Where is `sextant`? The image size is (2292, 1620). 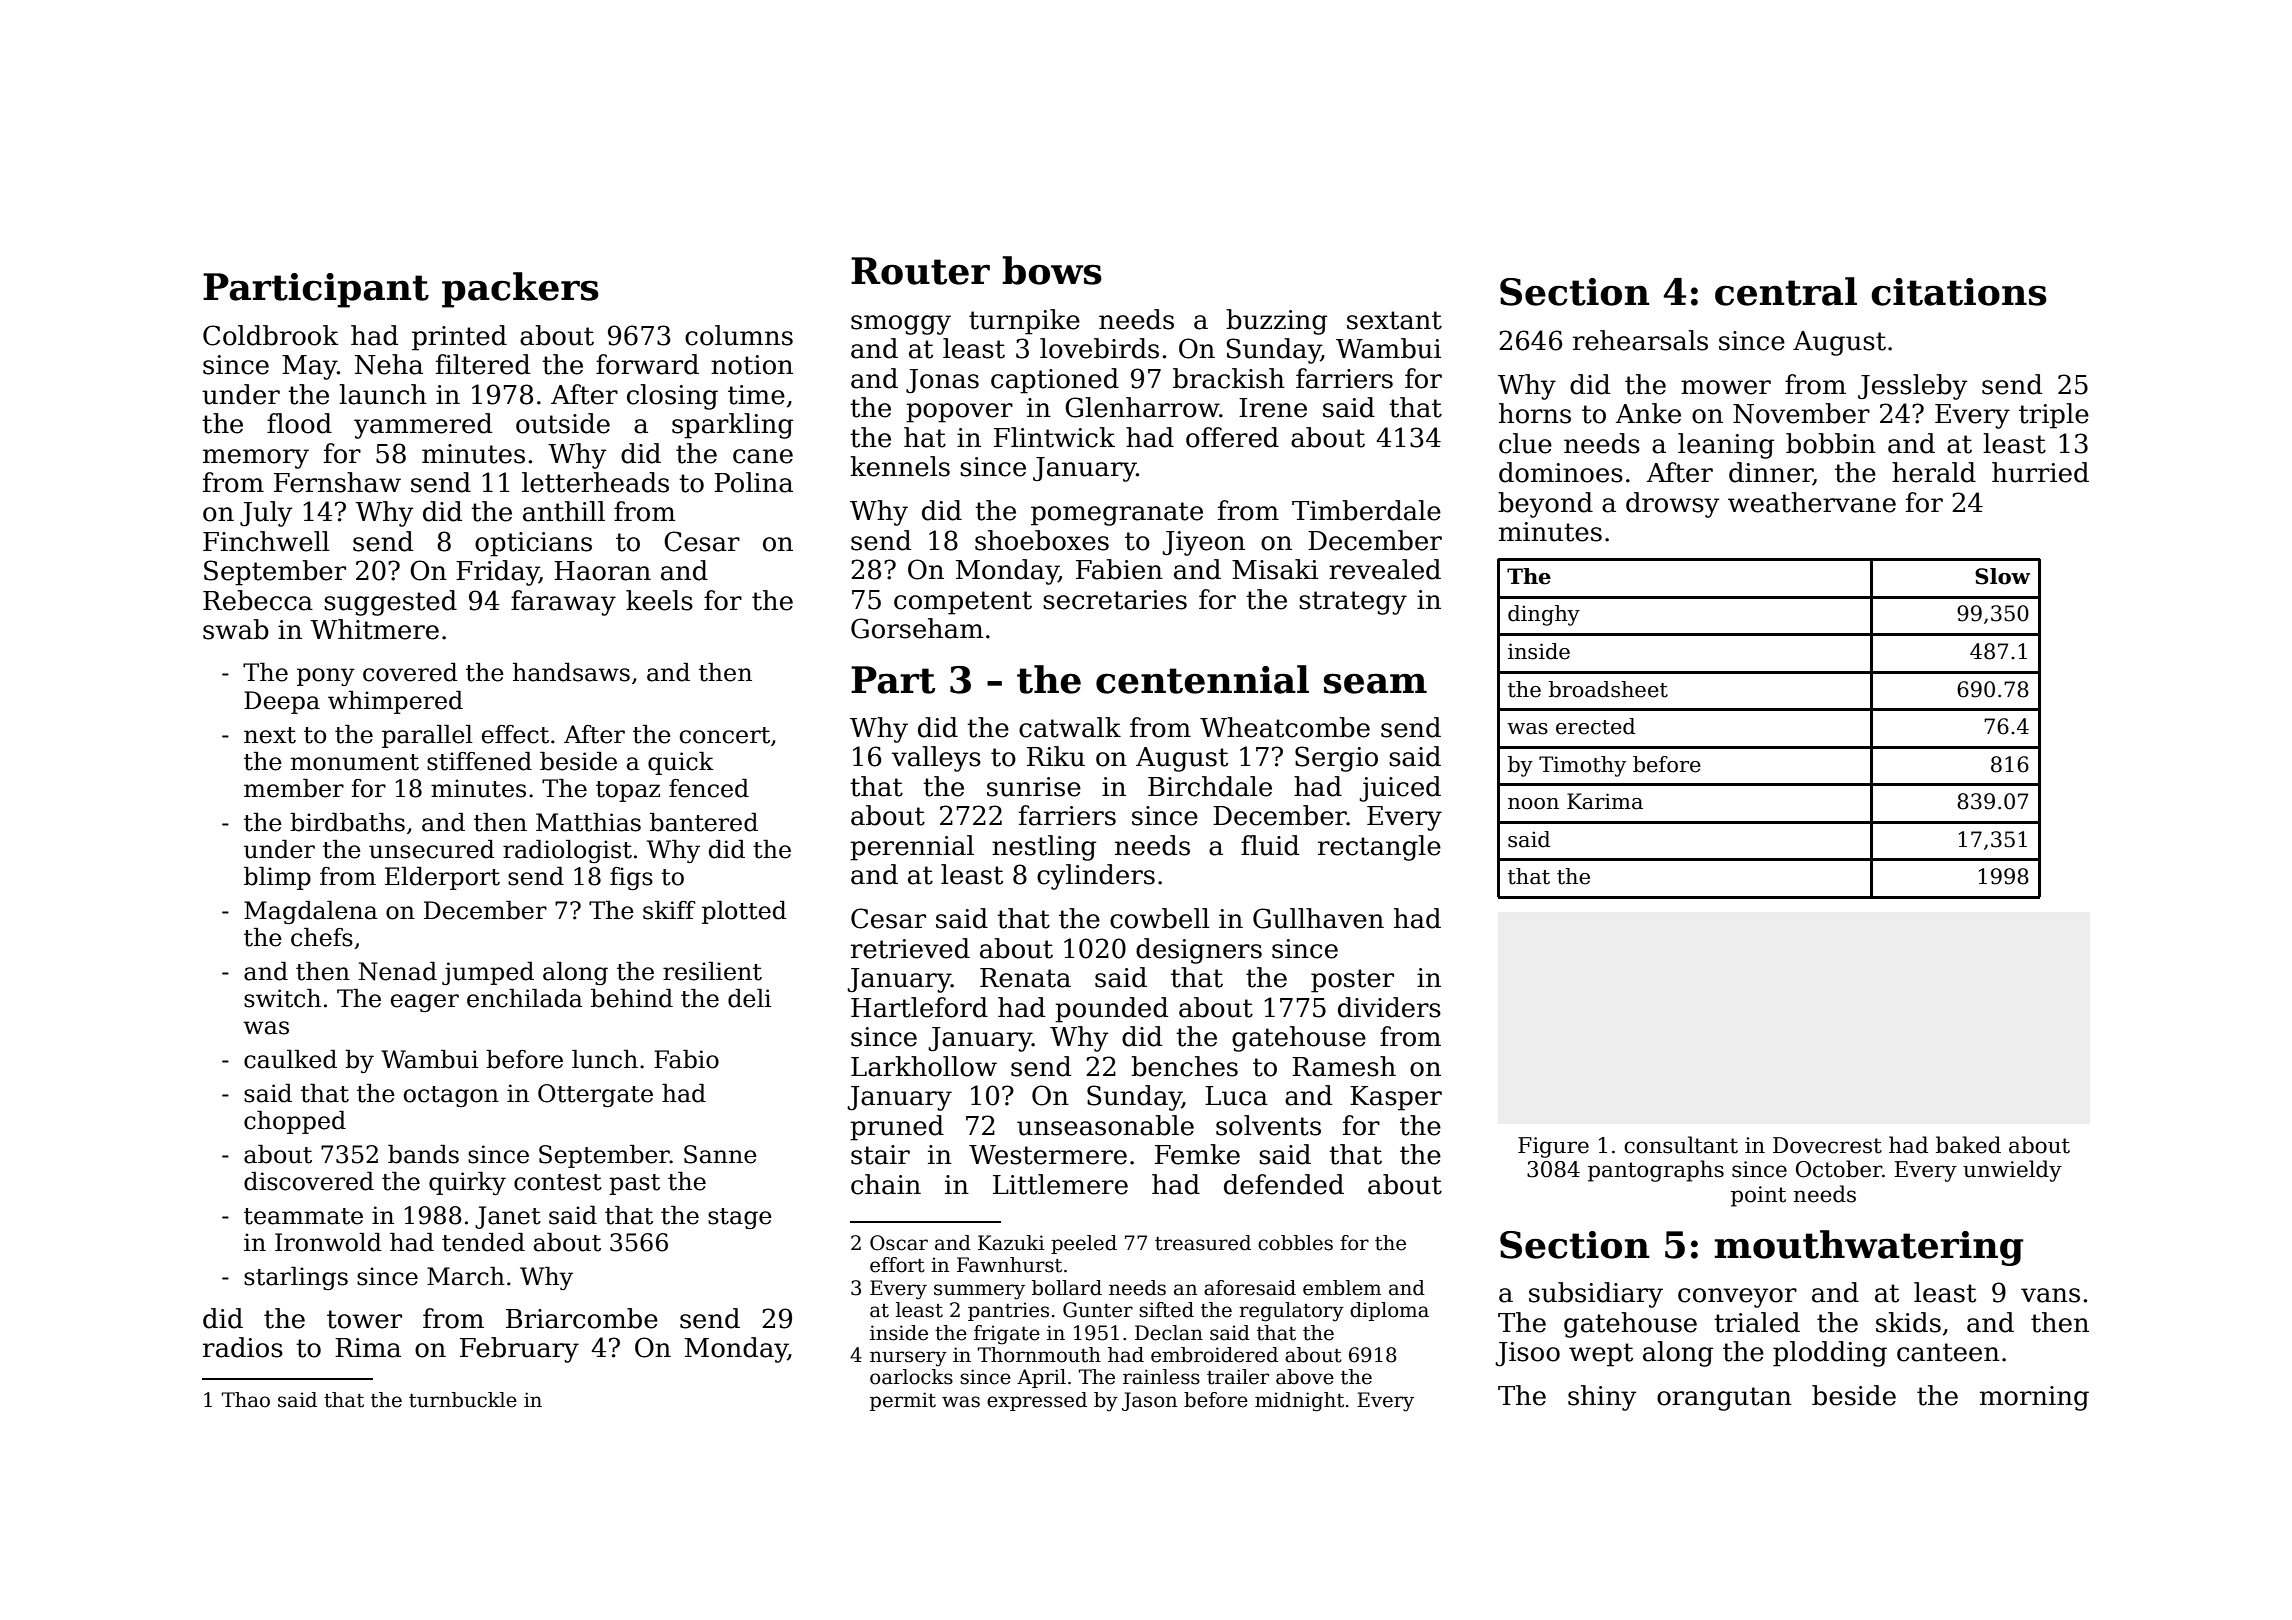
sextant is located at coordinates (1394, 320).
